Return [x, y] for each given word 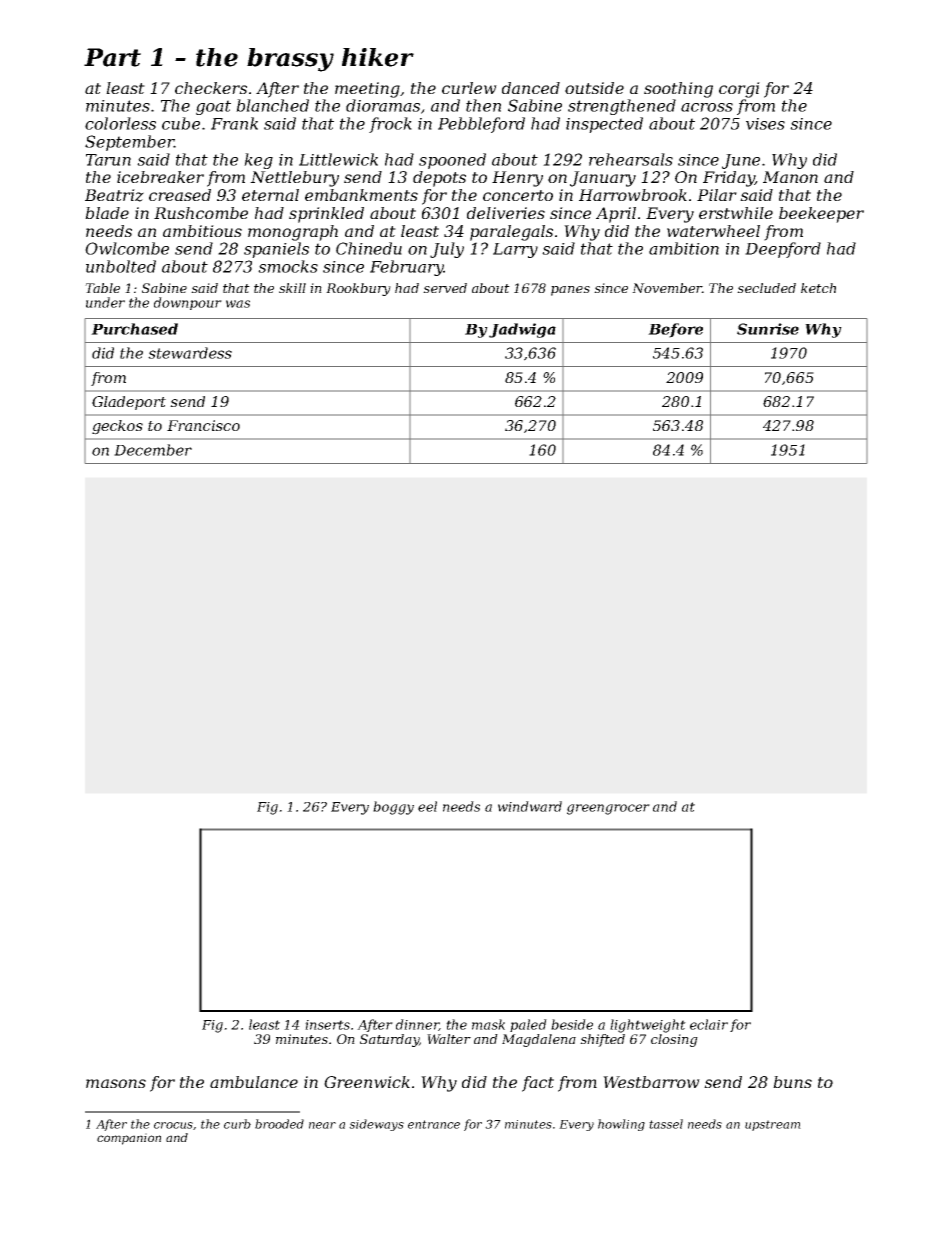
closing [674, 1040]
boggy [393, 808]
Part [112, 57]
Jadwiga [522, 330]
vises [765, 124]
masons [116, 1083]
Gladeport [129, 403]
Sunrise [768, 329]
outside [594, 88]
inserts [327, 1025]
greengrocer [608, 809]
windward [530, 806]
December [153, 450]
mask [488, 1024]
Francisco [203, 425]
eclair [709, 1024]
